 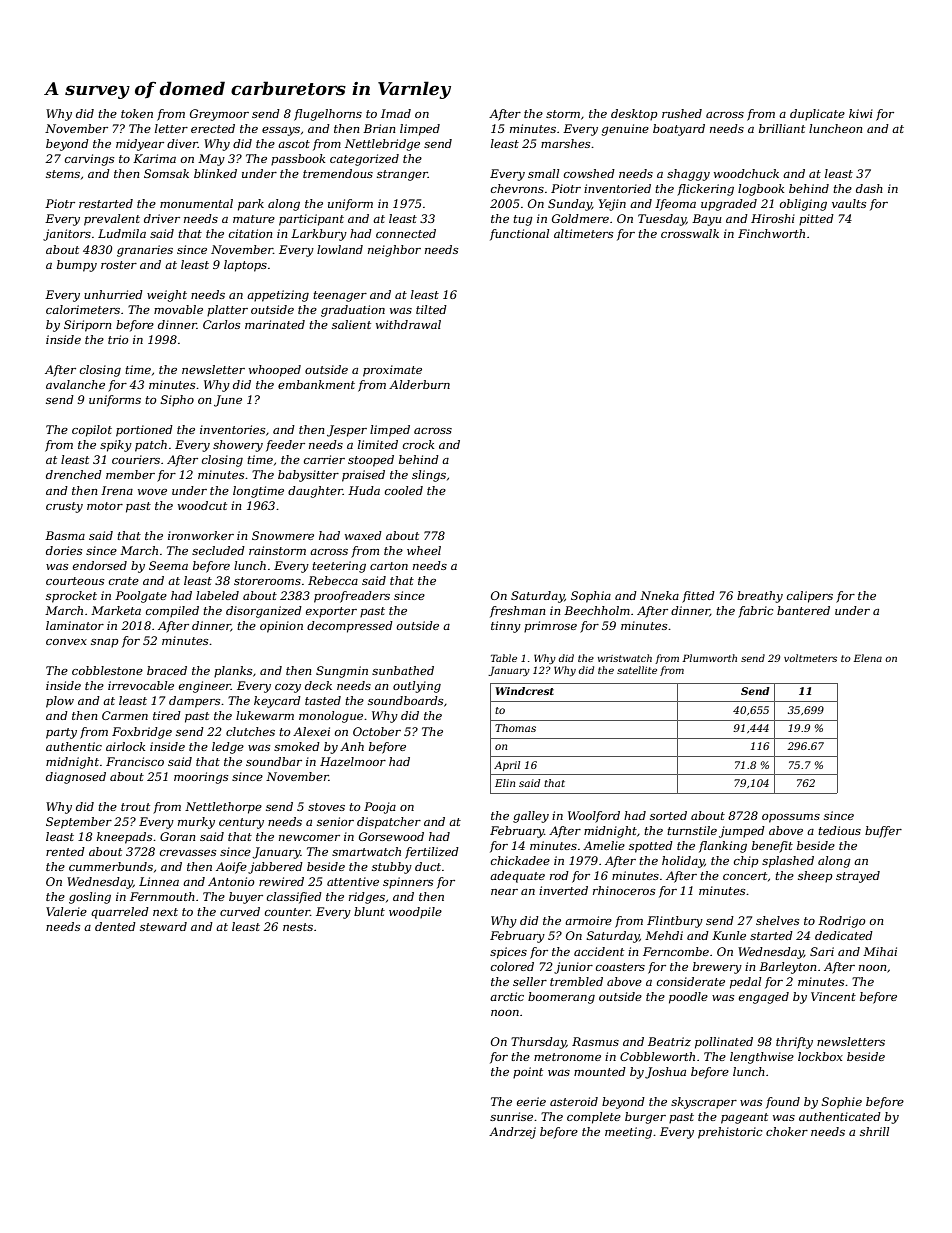 I want to click on Andrzej, so click(x=512, y=1133).
